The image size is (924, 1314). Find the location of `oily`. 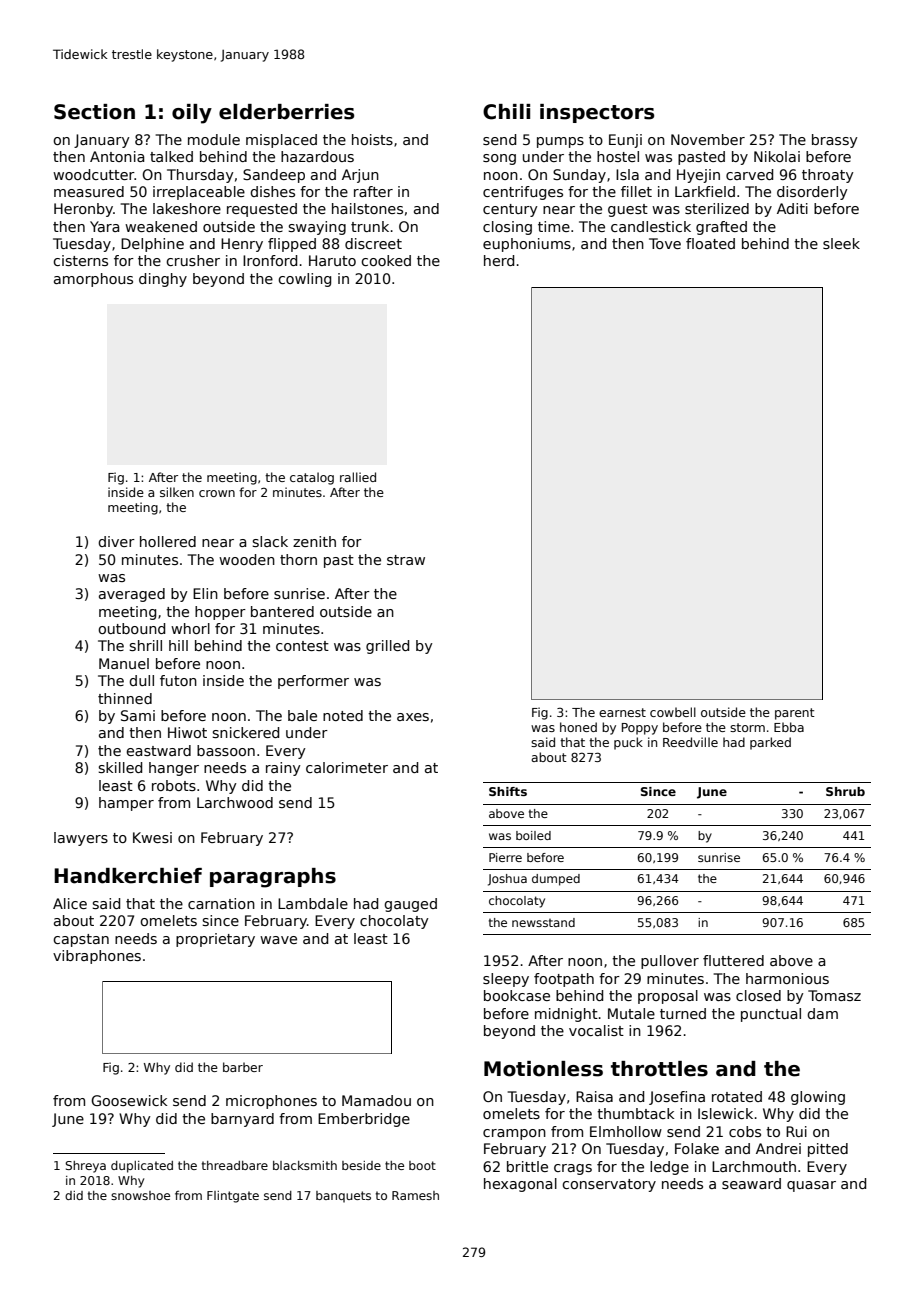

oily is located at coordinates (192, 114).
